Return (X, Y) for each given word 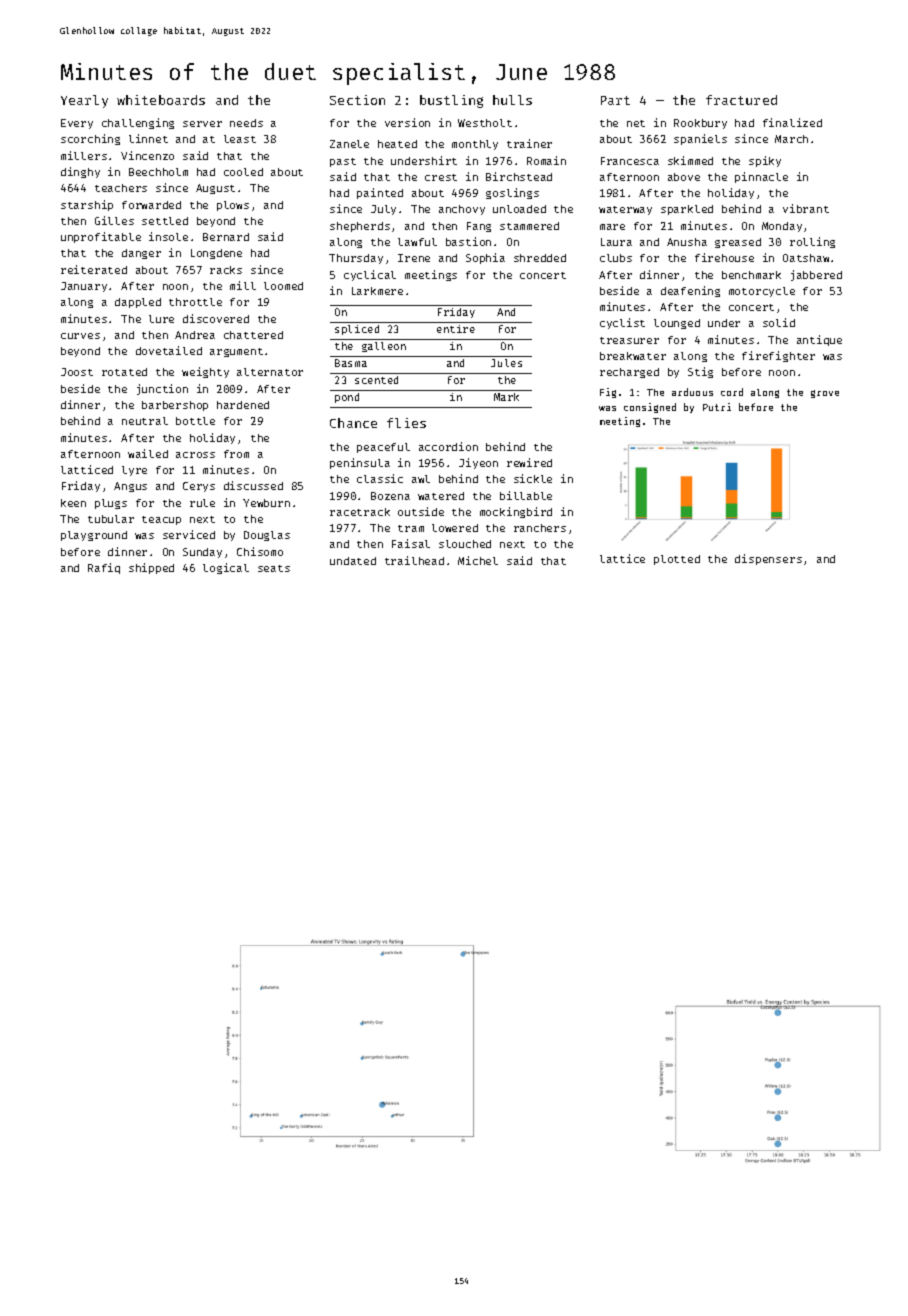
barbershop (175, 406)
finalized (792, 122)
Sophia (485, 258)
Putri (717, 407)
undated (353, 561)
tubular (111, 519)
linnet (148, 138)
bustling (451, 101)
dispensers (768, 559)
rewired (529, 462)
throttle (195, 302)
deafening (690, 291)
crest (441, 177)
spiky (765, 161)
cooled (243, 172)
